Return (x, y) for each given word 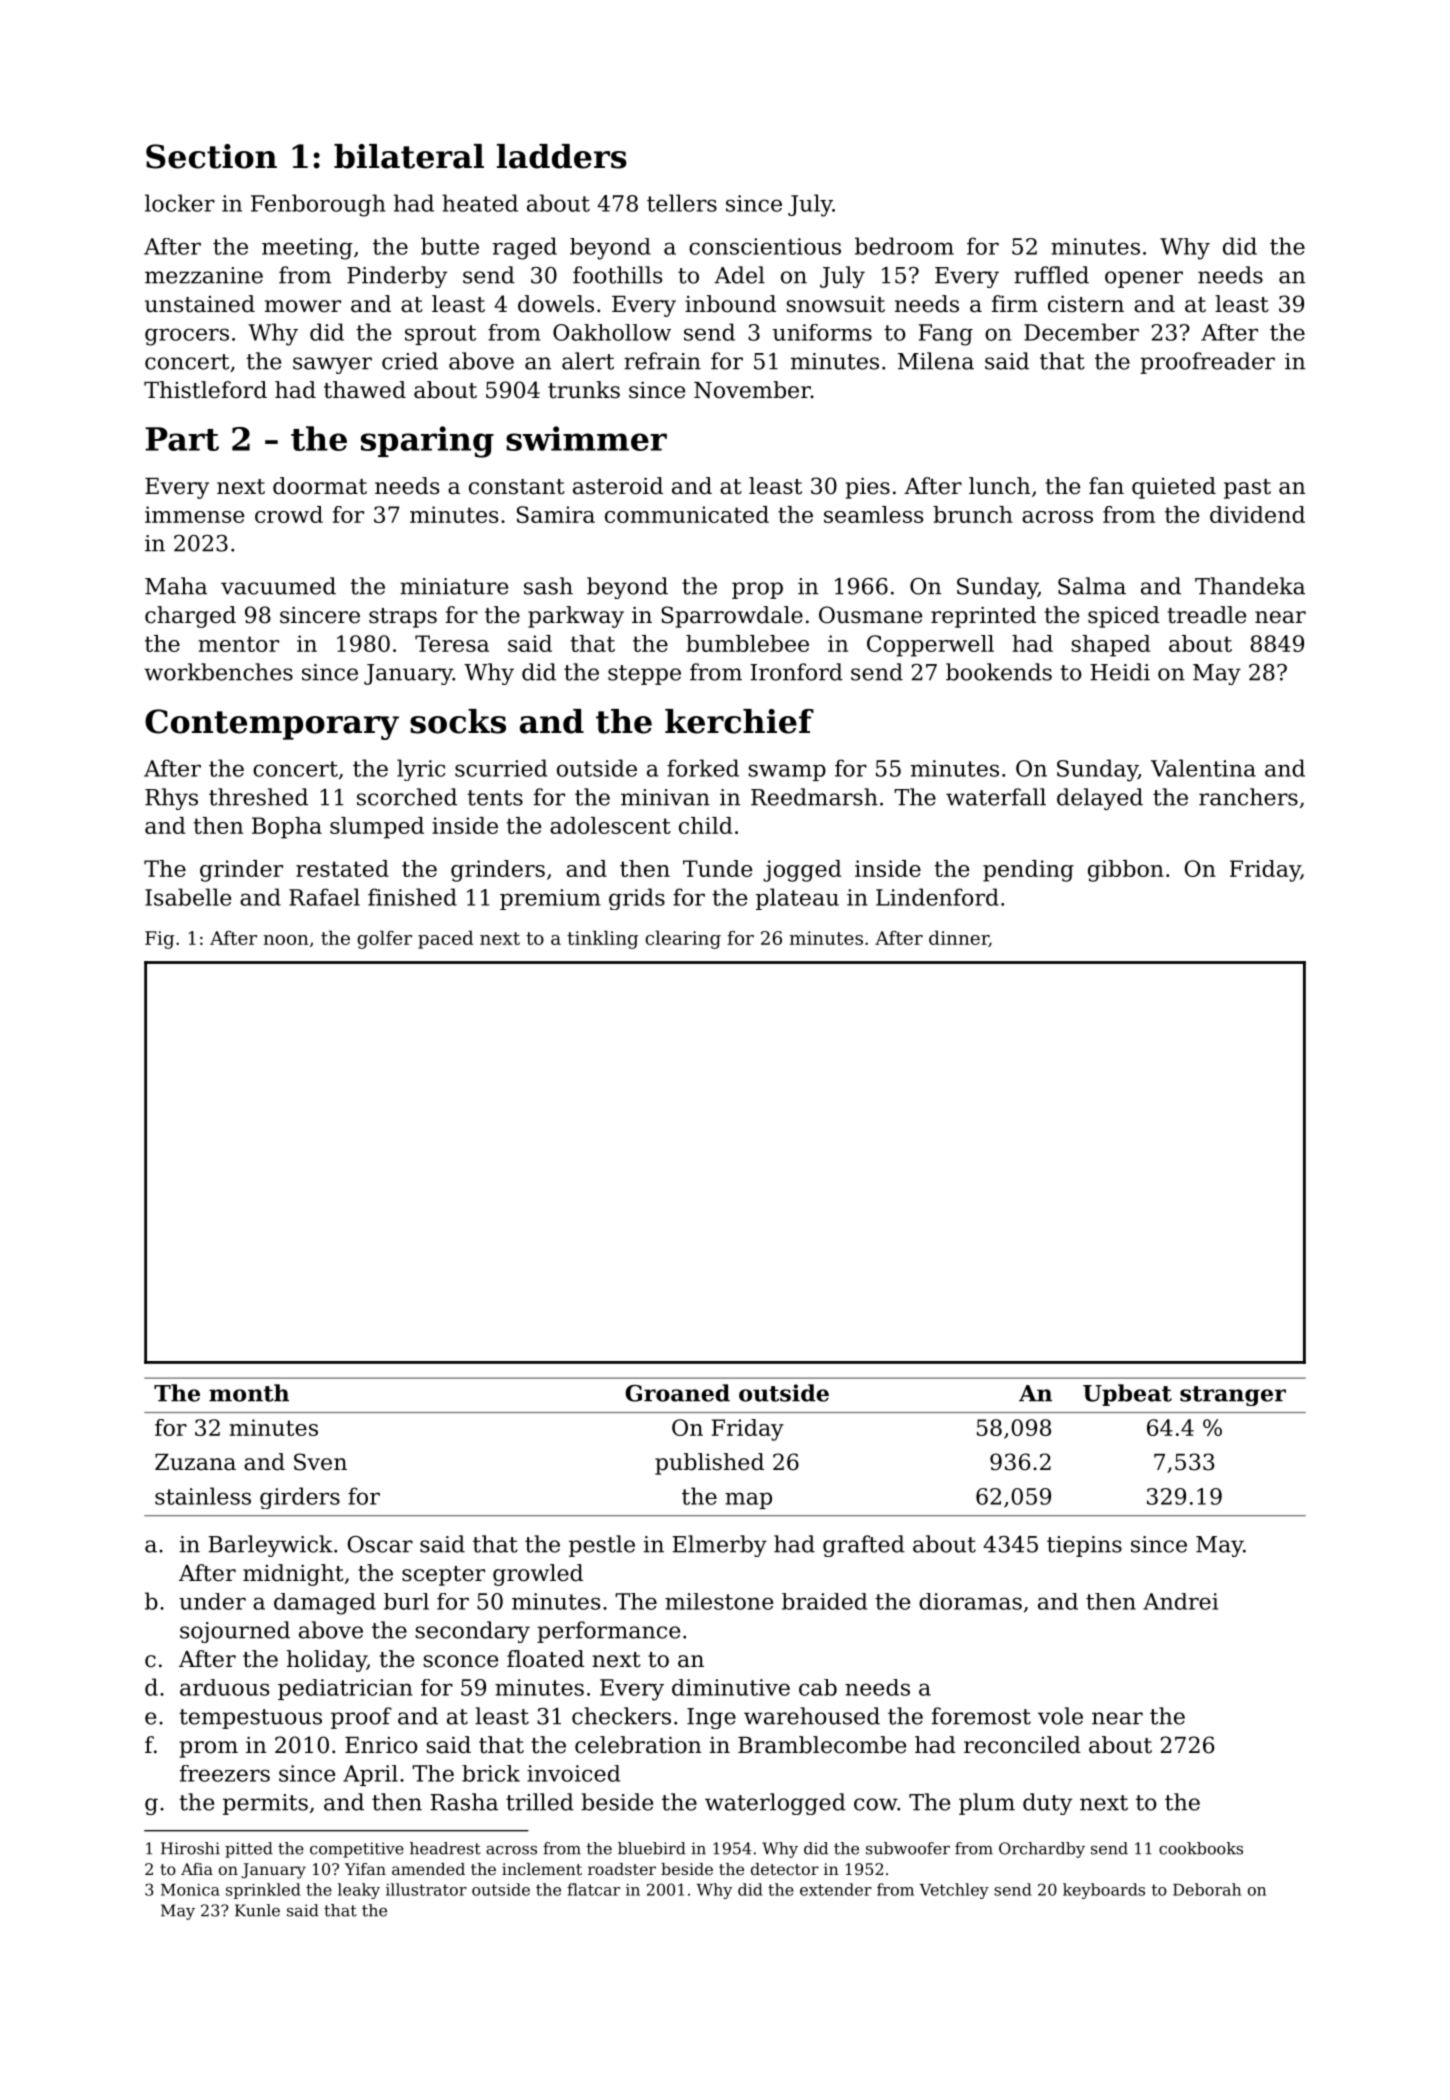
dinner (959, 938)
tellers (682, 203)
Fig (159, 940)
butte (450, 246)
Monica (190, 1890)
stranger (1233, 1396)
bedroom (904, 246)
